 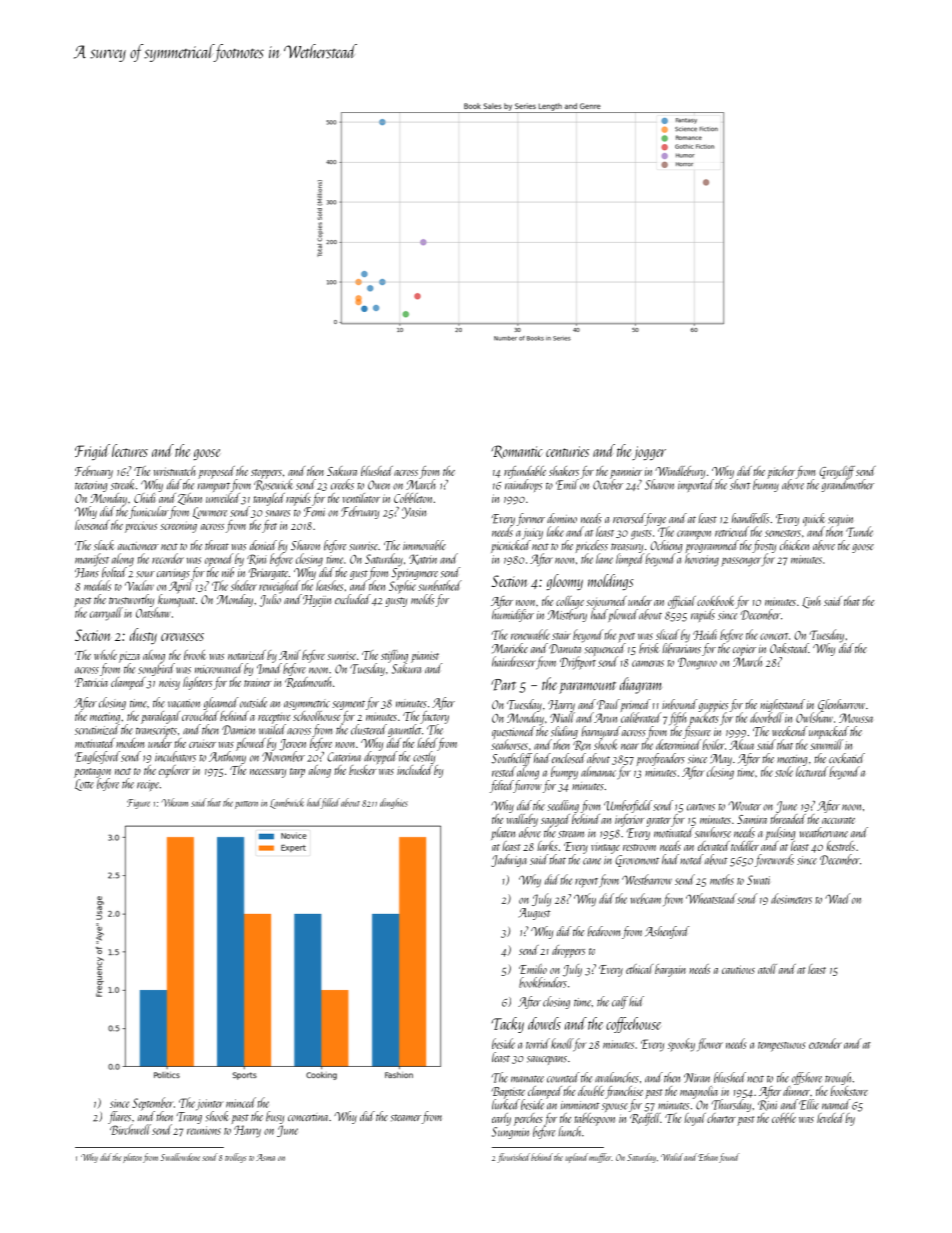 I want to click on moths, so click(x=722, y=879).
